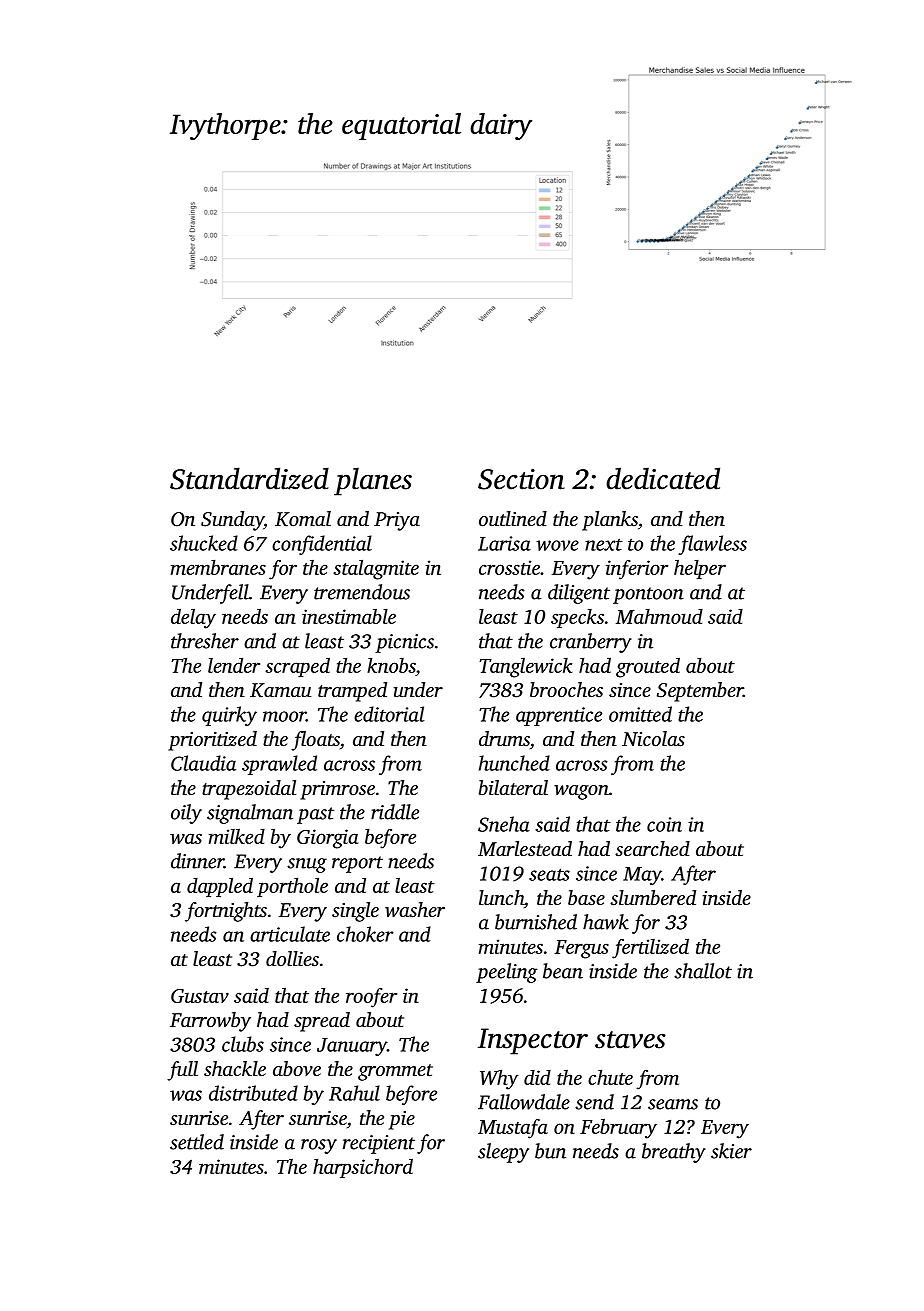 The height and width of the document is (1311, 924). Describe the element at coordinates (526, 667) in the document. I see `Tanglewick` at that location.
